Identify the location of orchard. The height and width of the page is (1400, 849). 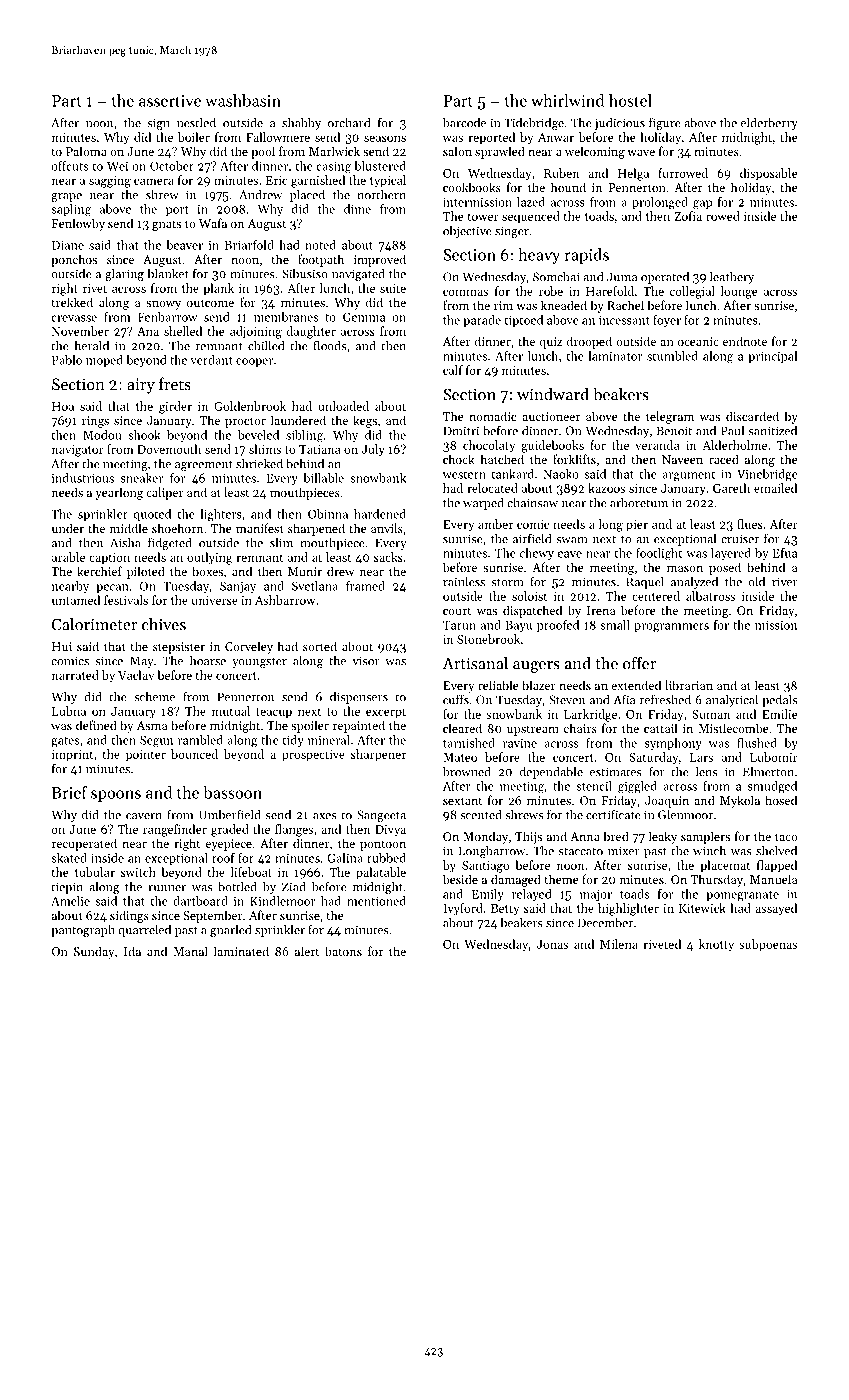
(349, 123).
